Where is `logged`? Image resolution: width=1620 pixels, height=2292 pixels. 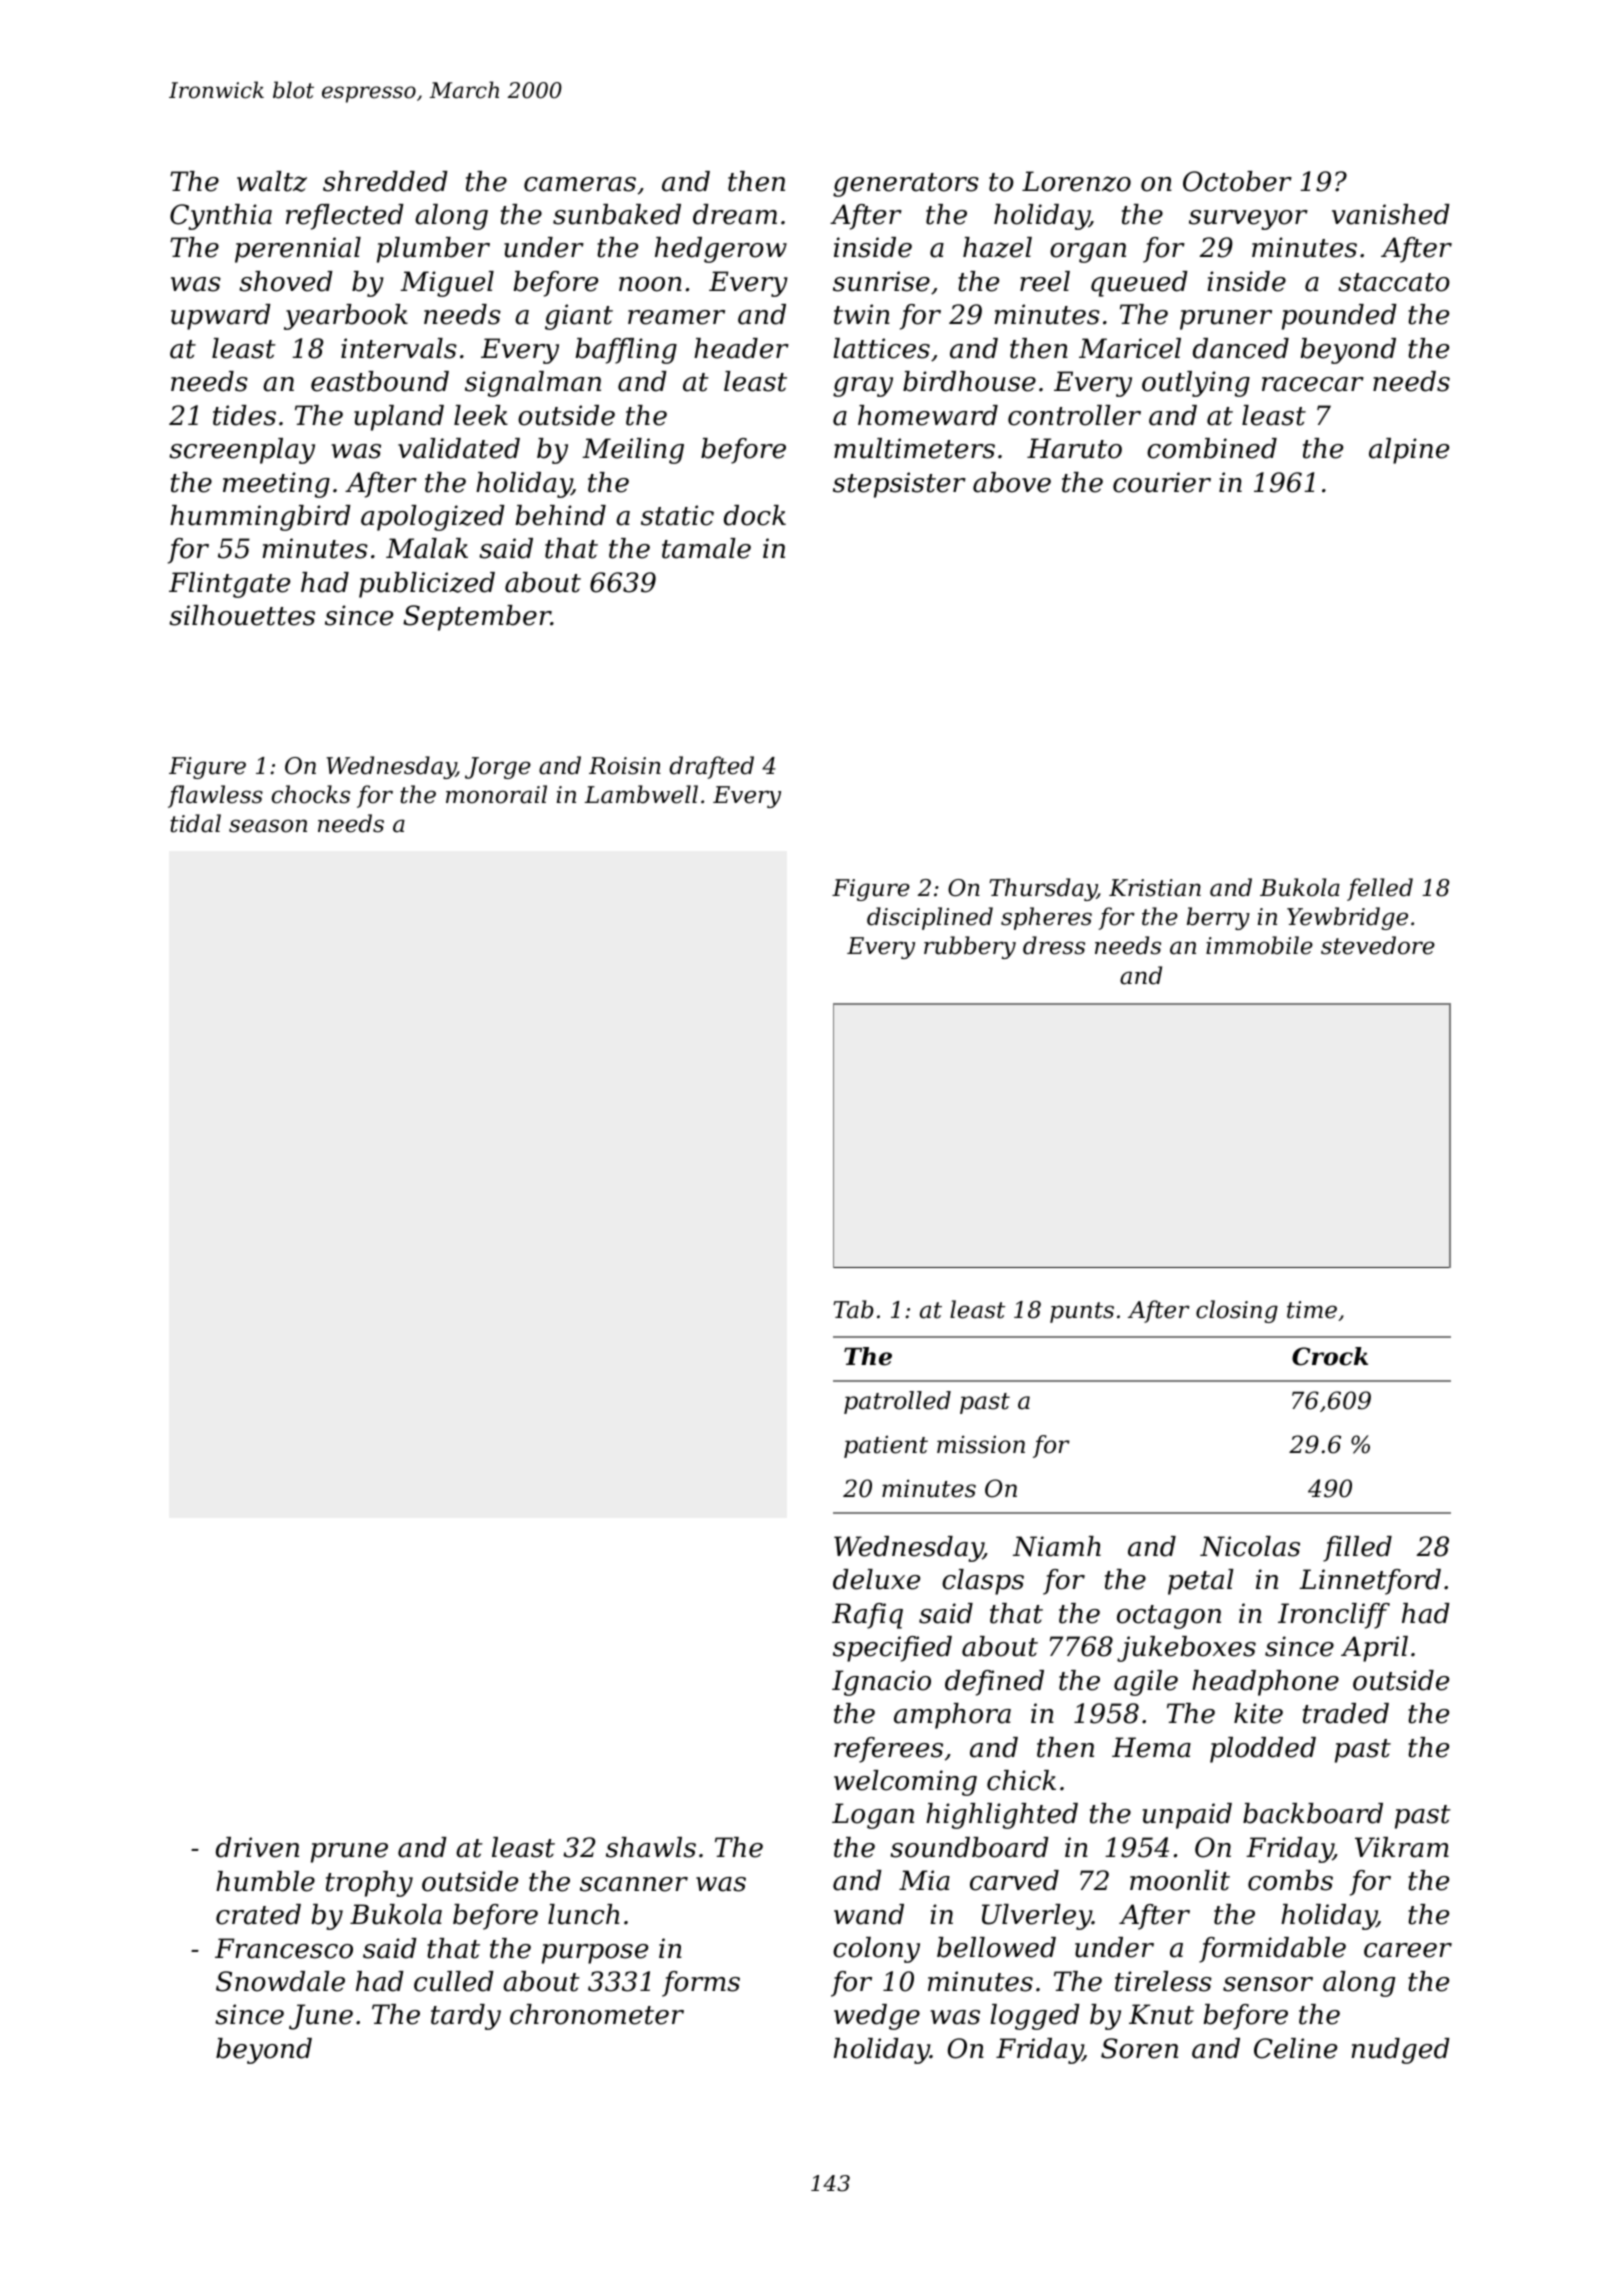
logged is located at coordinates (1035, 2017).
